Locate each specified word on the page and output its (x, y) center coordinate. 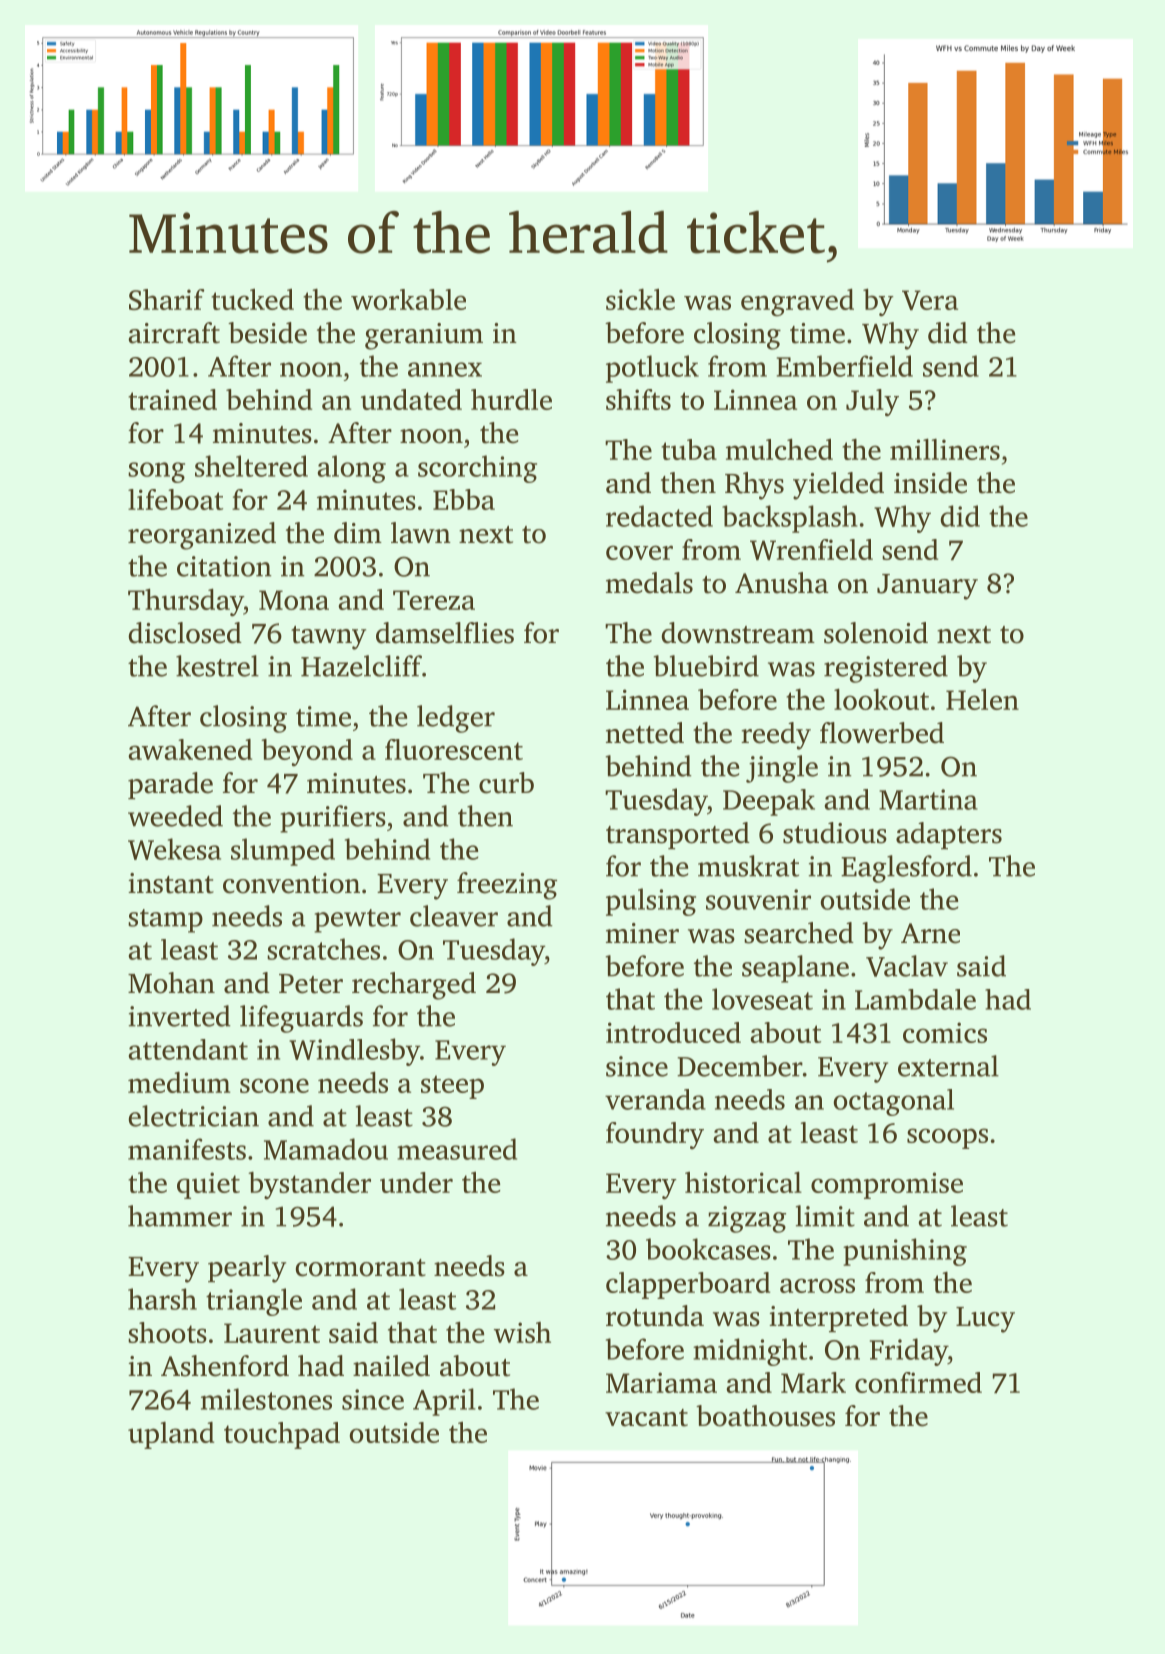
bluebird (706, 666)
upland (171, 1435)
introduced (673, 1032)
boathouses (765, 1416)
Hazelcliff (361, 666)
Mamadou (326, 1149)
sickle (640, 299)
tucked (252, 299)
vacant (646, 1418)
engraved (797, 302)
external (948, 1066)
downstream (738, 633)
